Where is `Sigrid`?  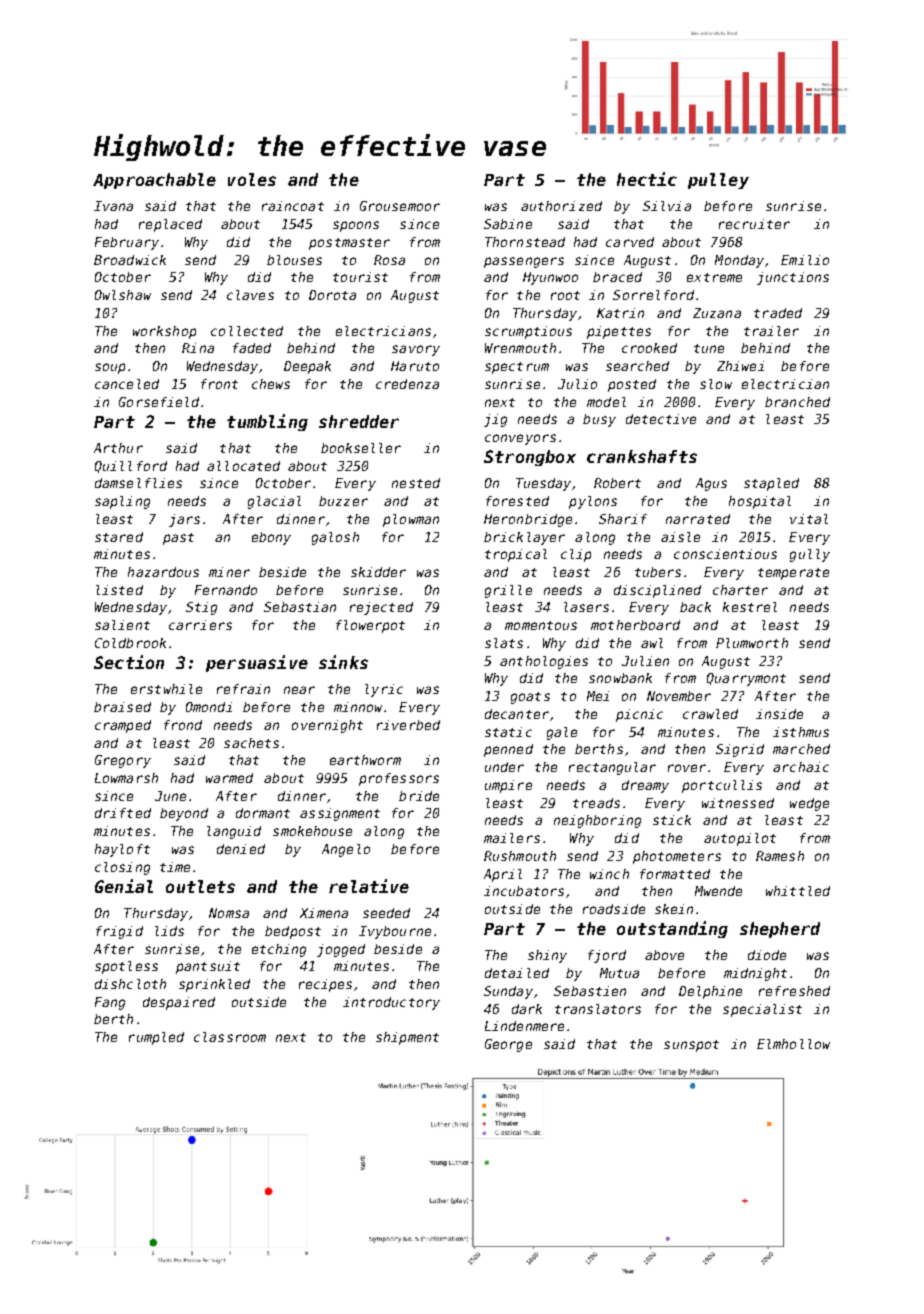 Sigrid is located at coordinates (740, 750).
